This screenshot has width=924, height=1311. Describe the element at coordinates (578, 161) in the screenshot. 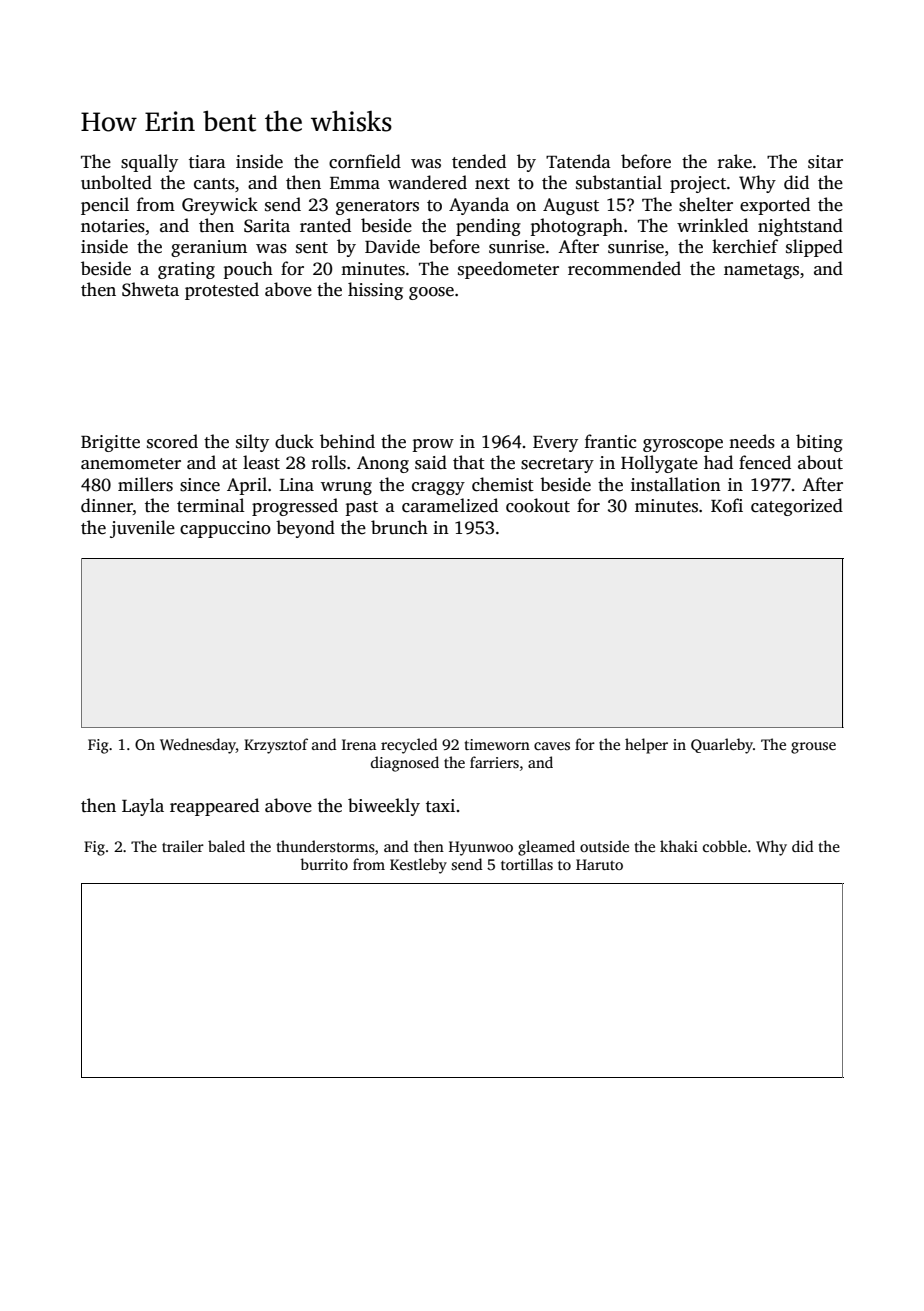

I see `Tatenda` at that location.
